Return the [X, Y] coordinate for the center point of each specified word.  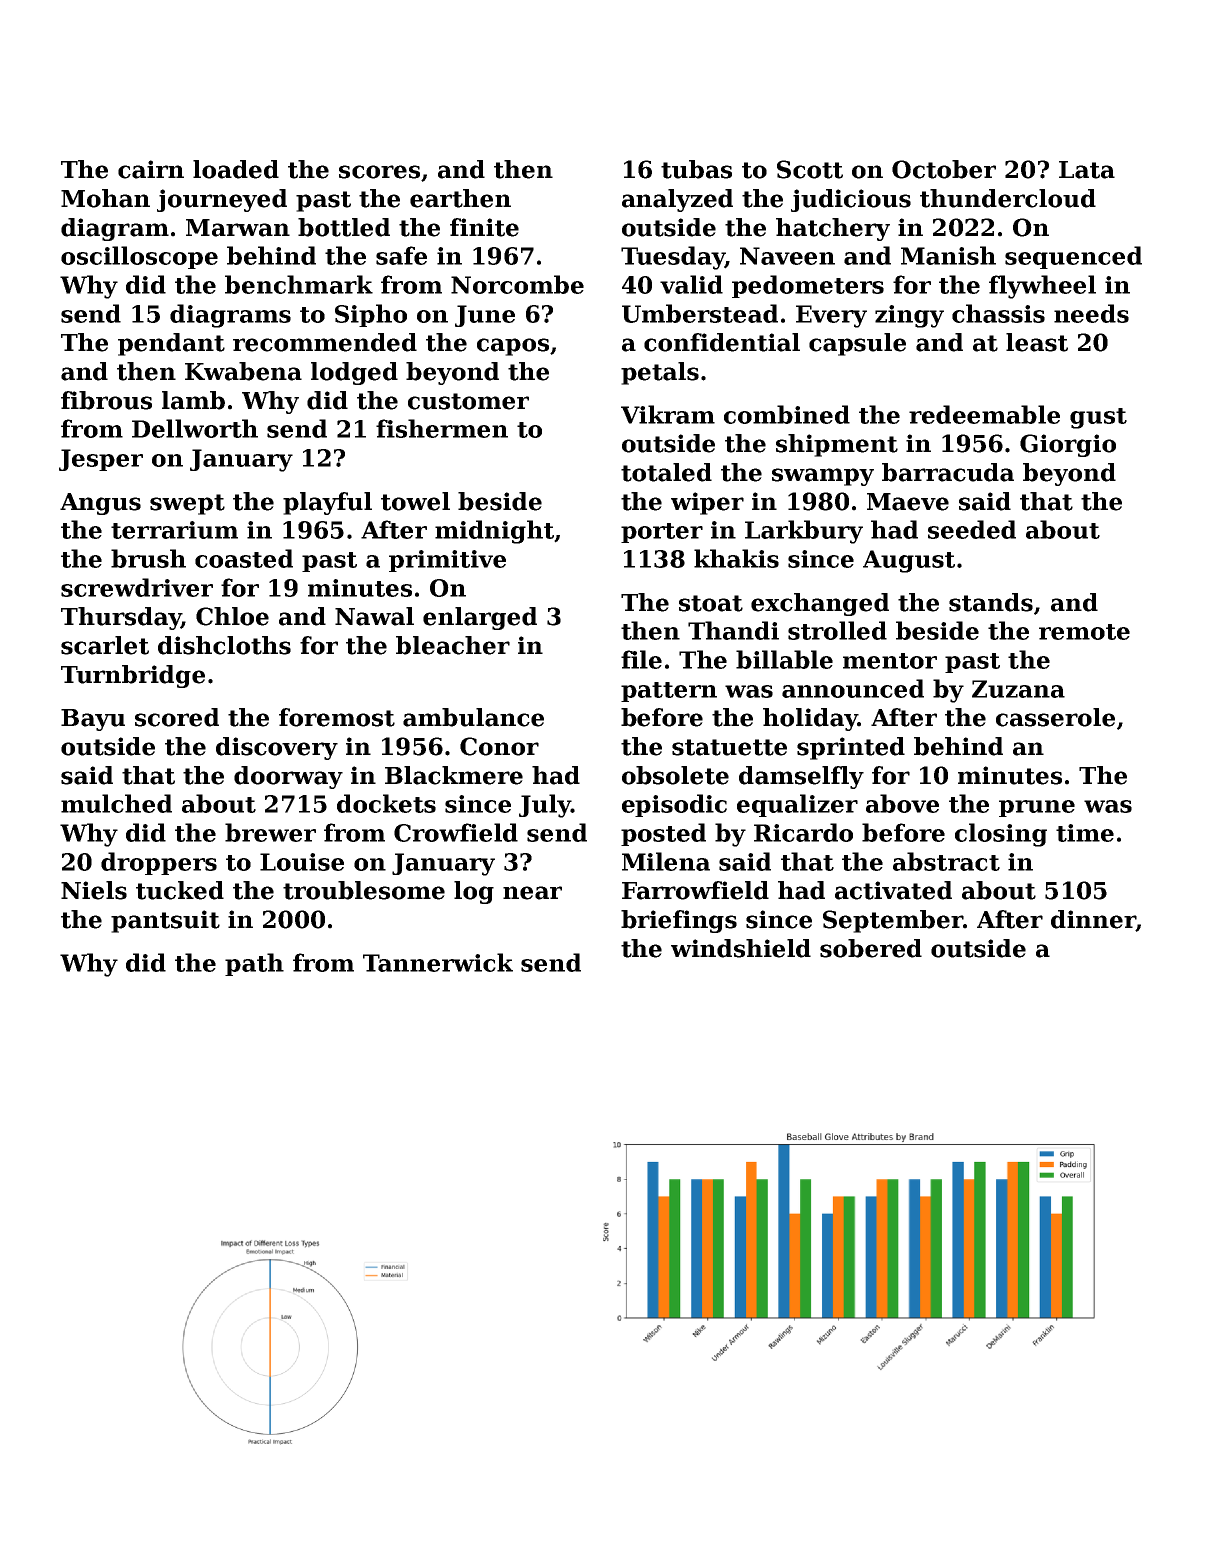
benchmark [299, 284]
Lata [1087, 170]
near [532, 893]
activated [893, 890]
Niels [94, 890]
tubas [696, 169]
